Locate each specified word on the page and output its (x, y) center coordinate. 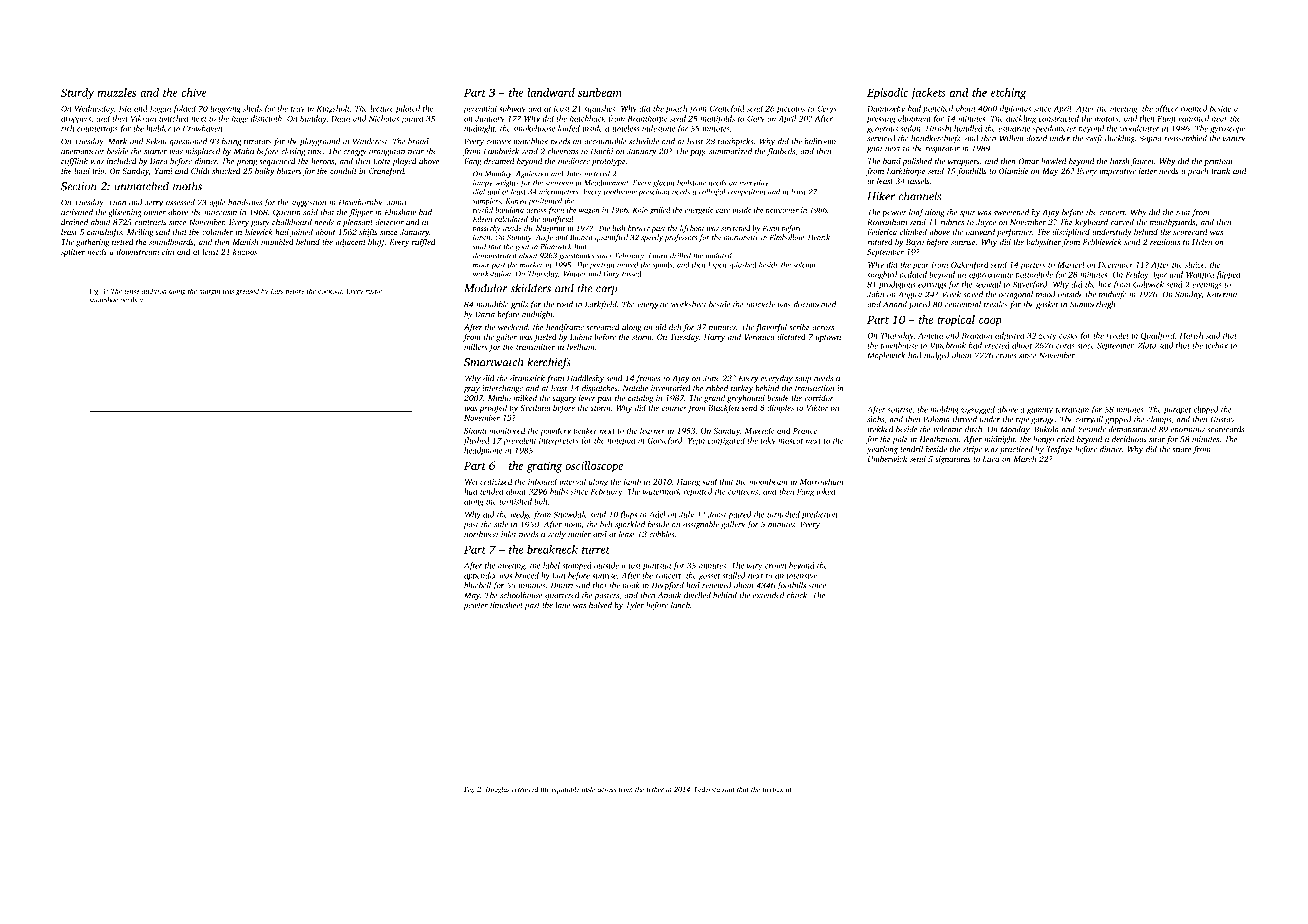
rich (67, 128)
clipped (1206, 410)
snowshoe (103, 300)
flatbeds (781, 152)
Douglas (498, 790)
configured (726, 441)
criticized (496, 481)
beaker (585, 430)
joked (825, 492)
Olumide (1013, 171)
